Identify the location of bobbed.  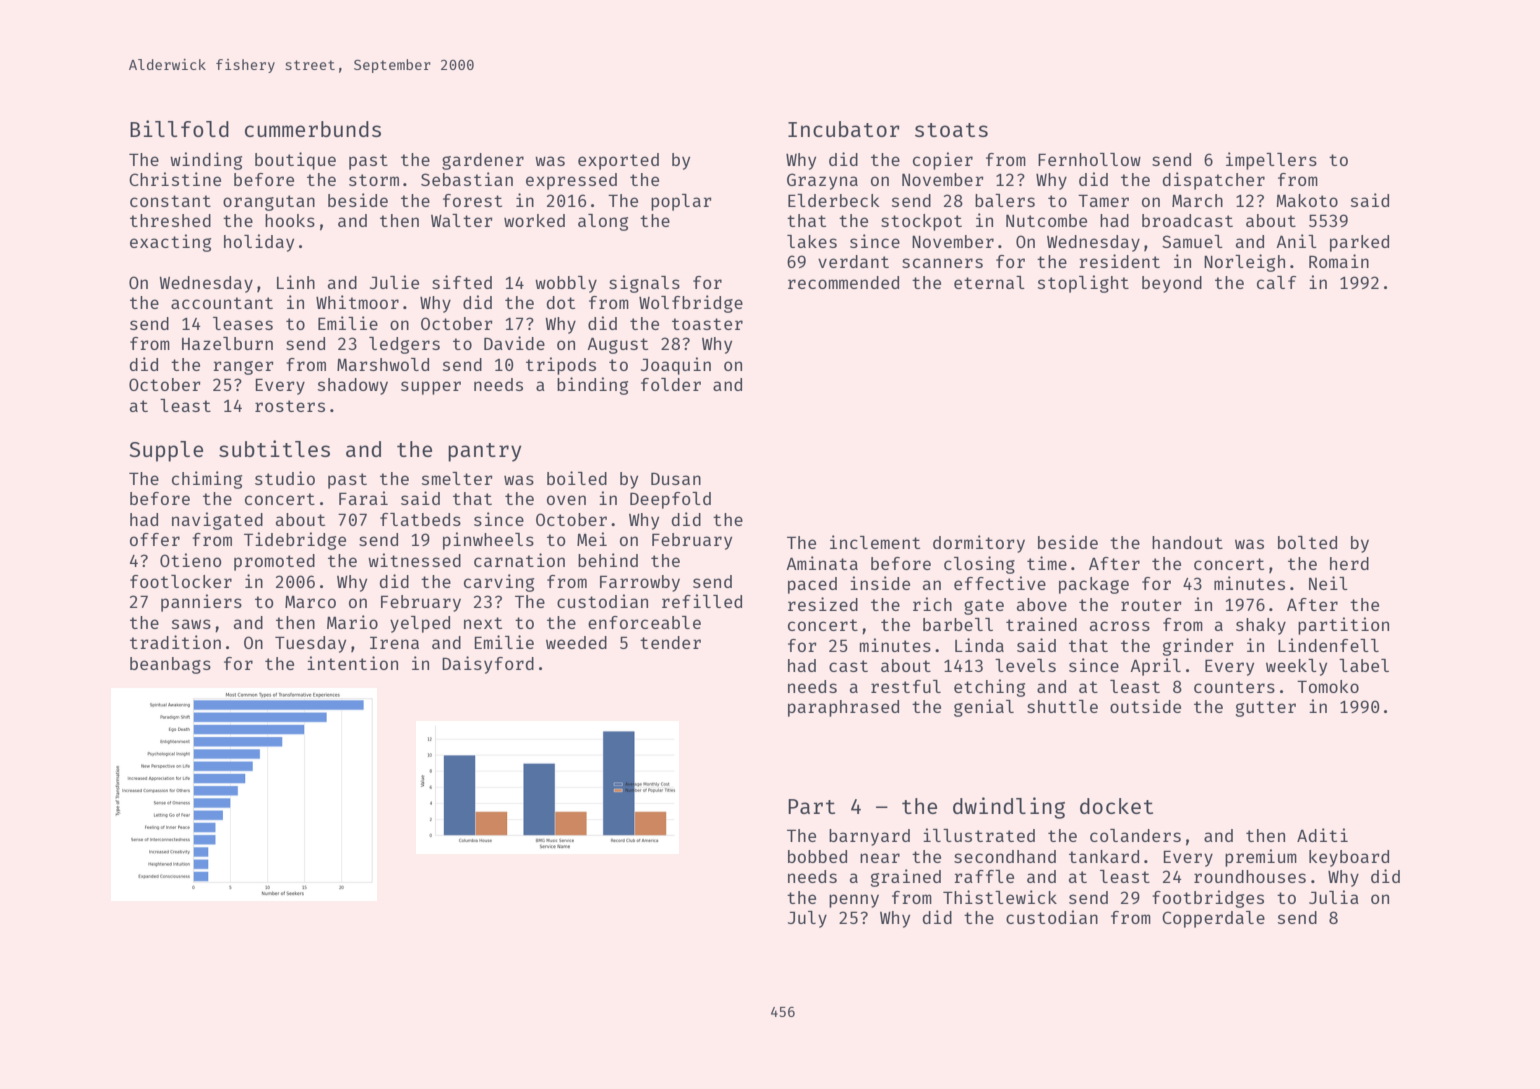
(817, 856).
